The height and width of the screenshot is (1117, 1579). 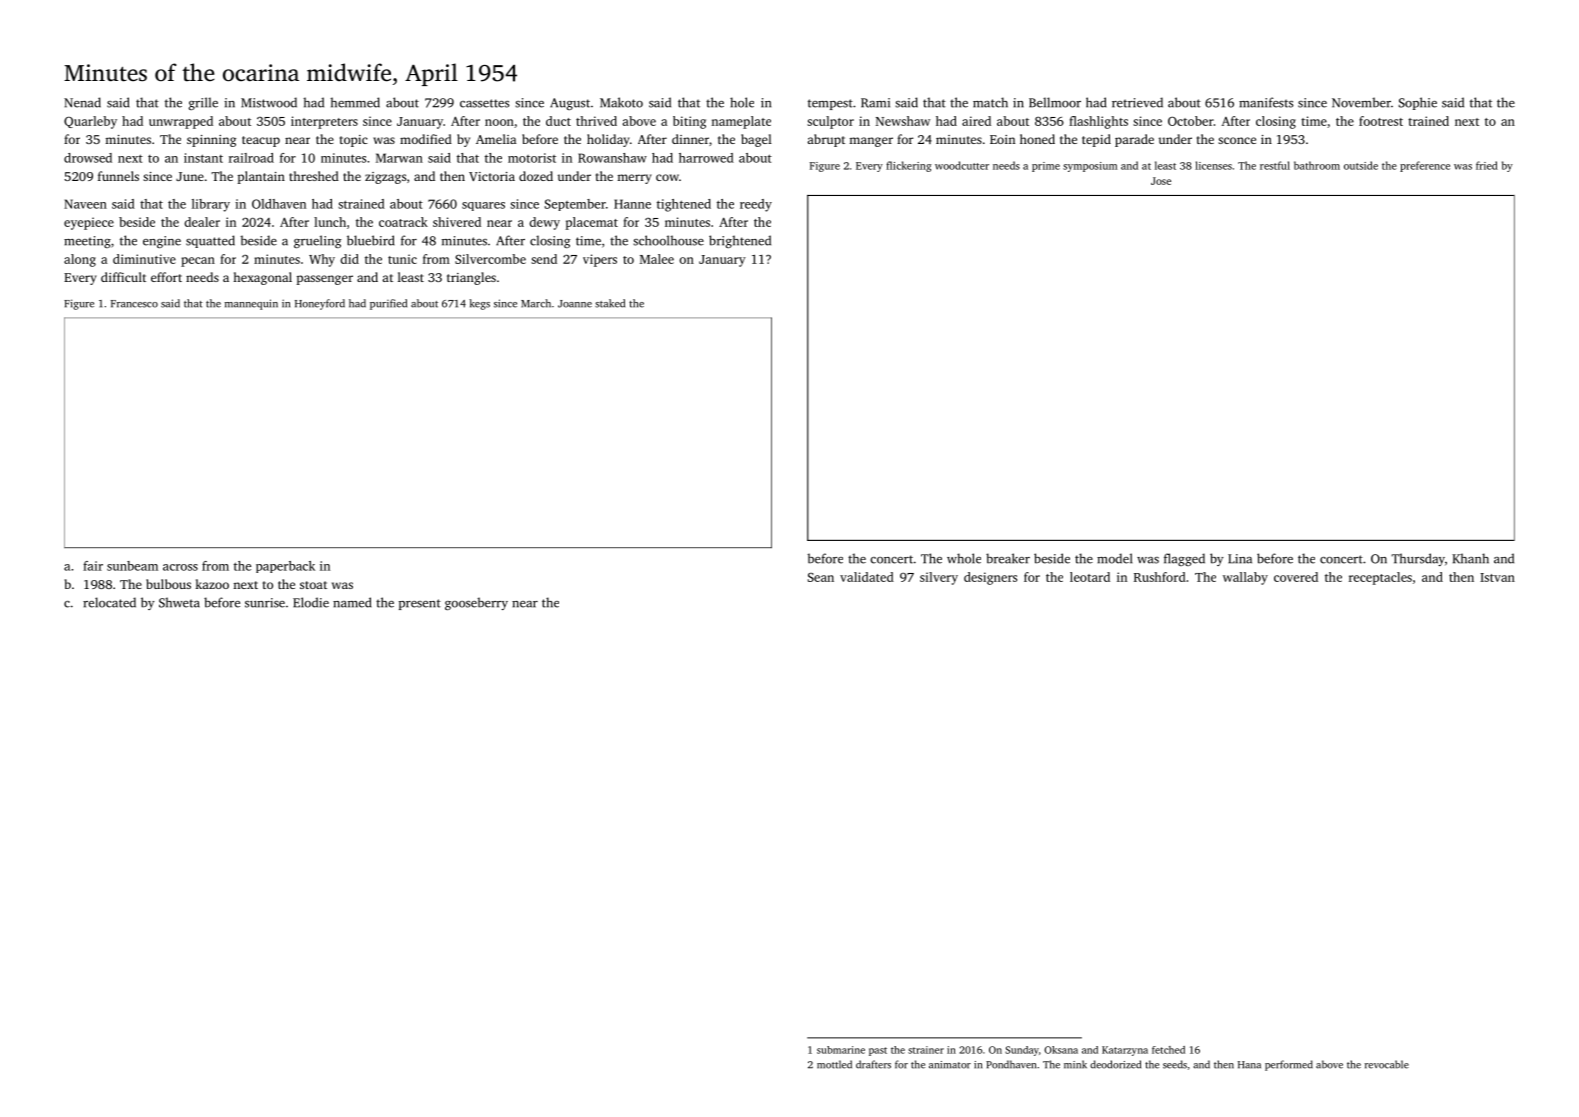 What do you see at coordinates (1387, 1064) in the screenshot?
I see `revocable` at bounding box center [1387, 1064].
